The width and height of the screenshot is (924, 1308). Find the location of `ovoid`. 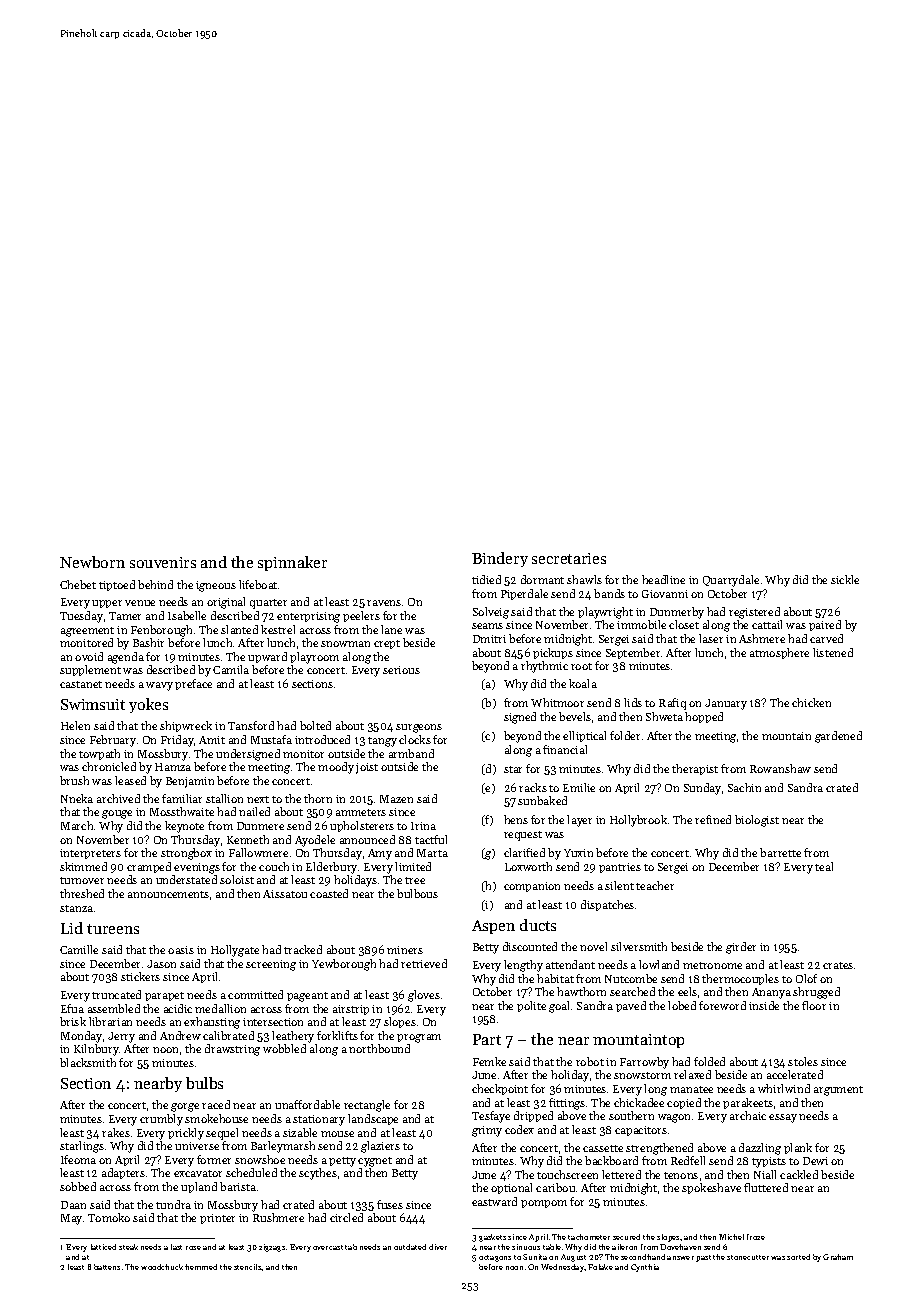

ovoid is located at coordinates (89, 656).
